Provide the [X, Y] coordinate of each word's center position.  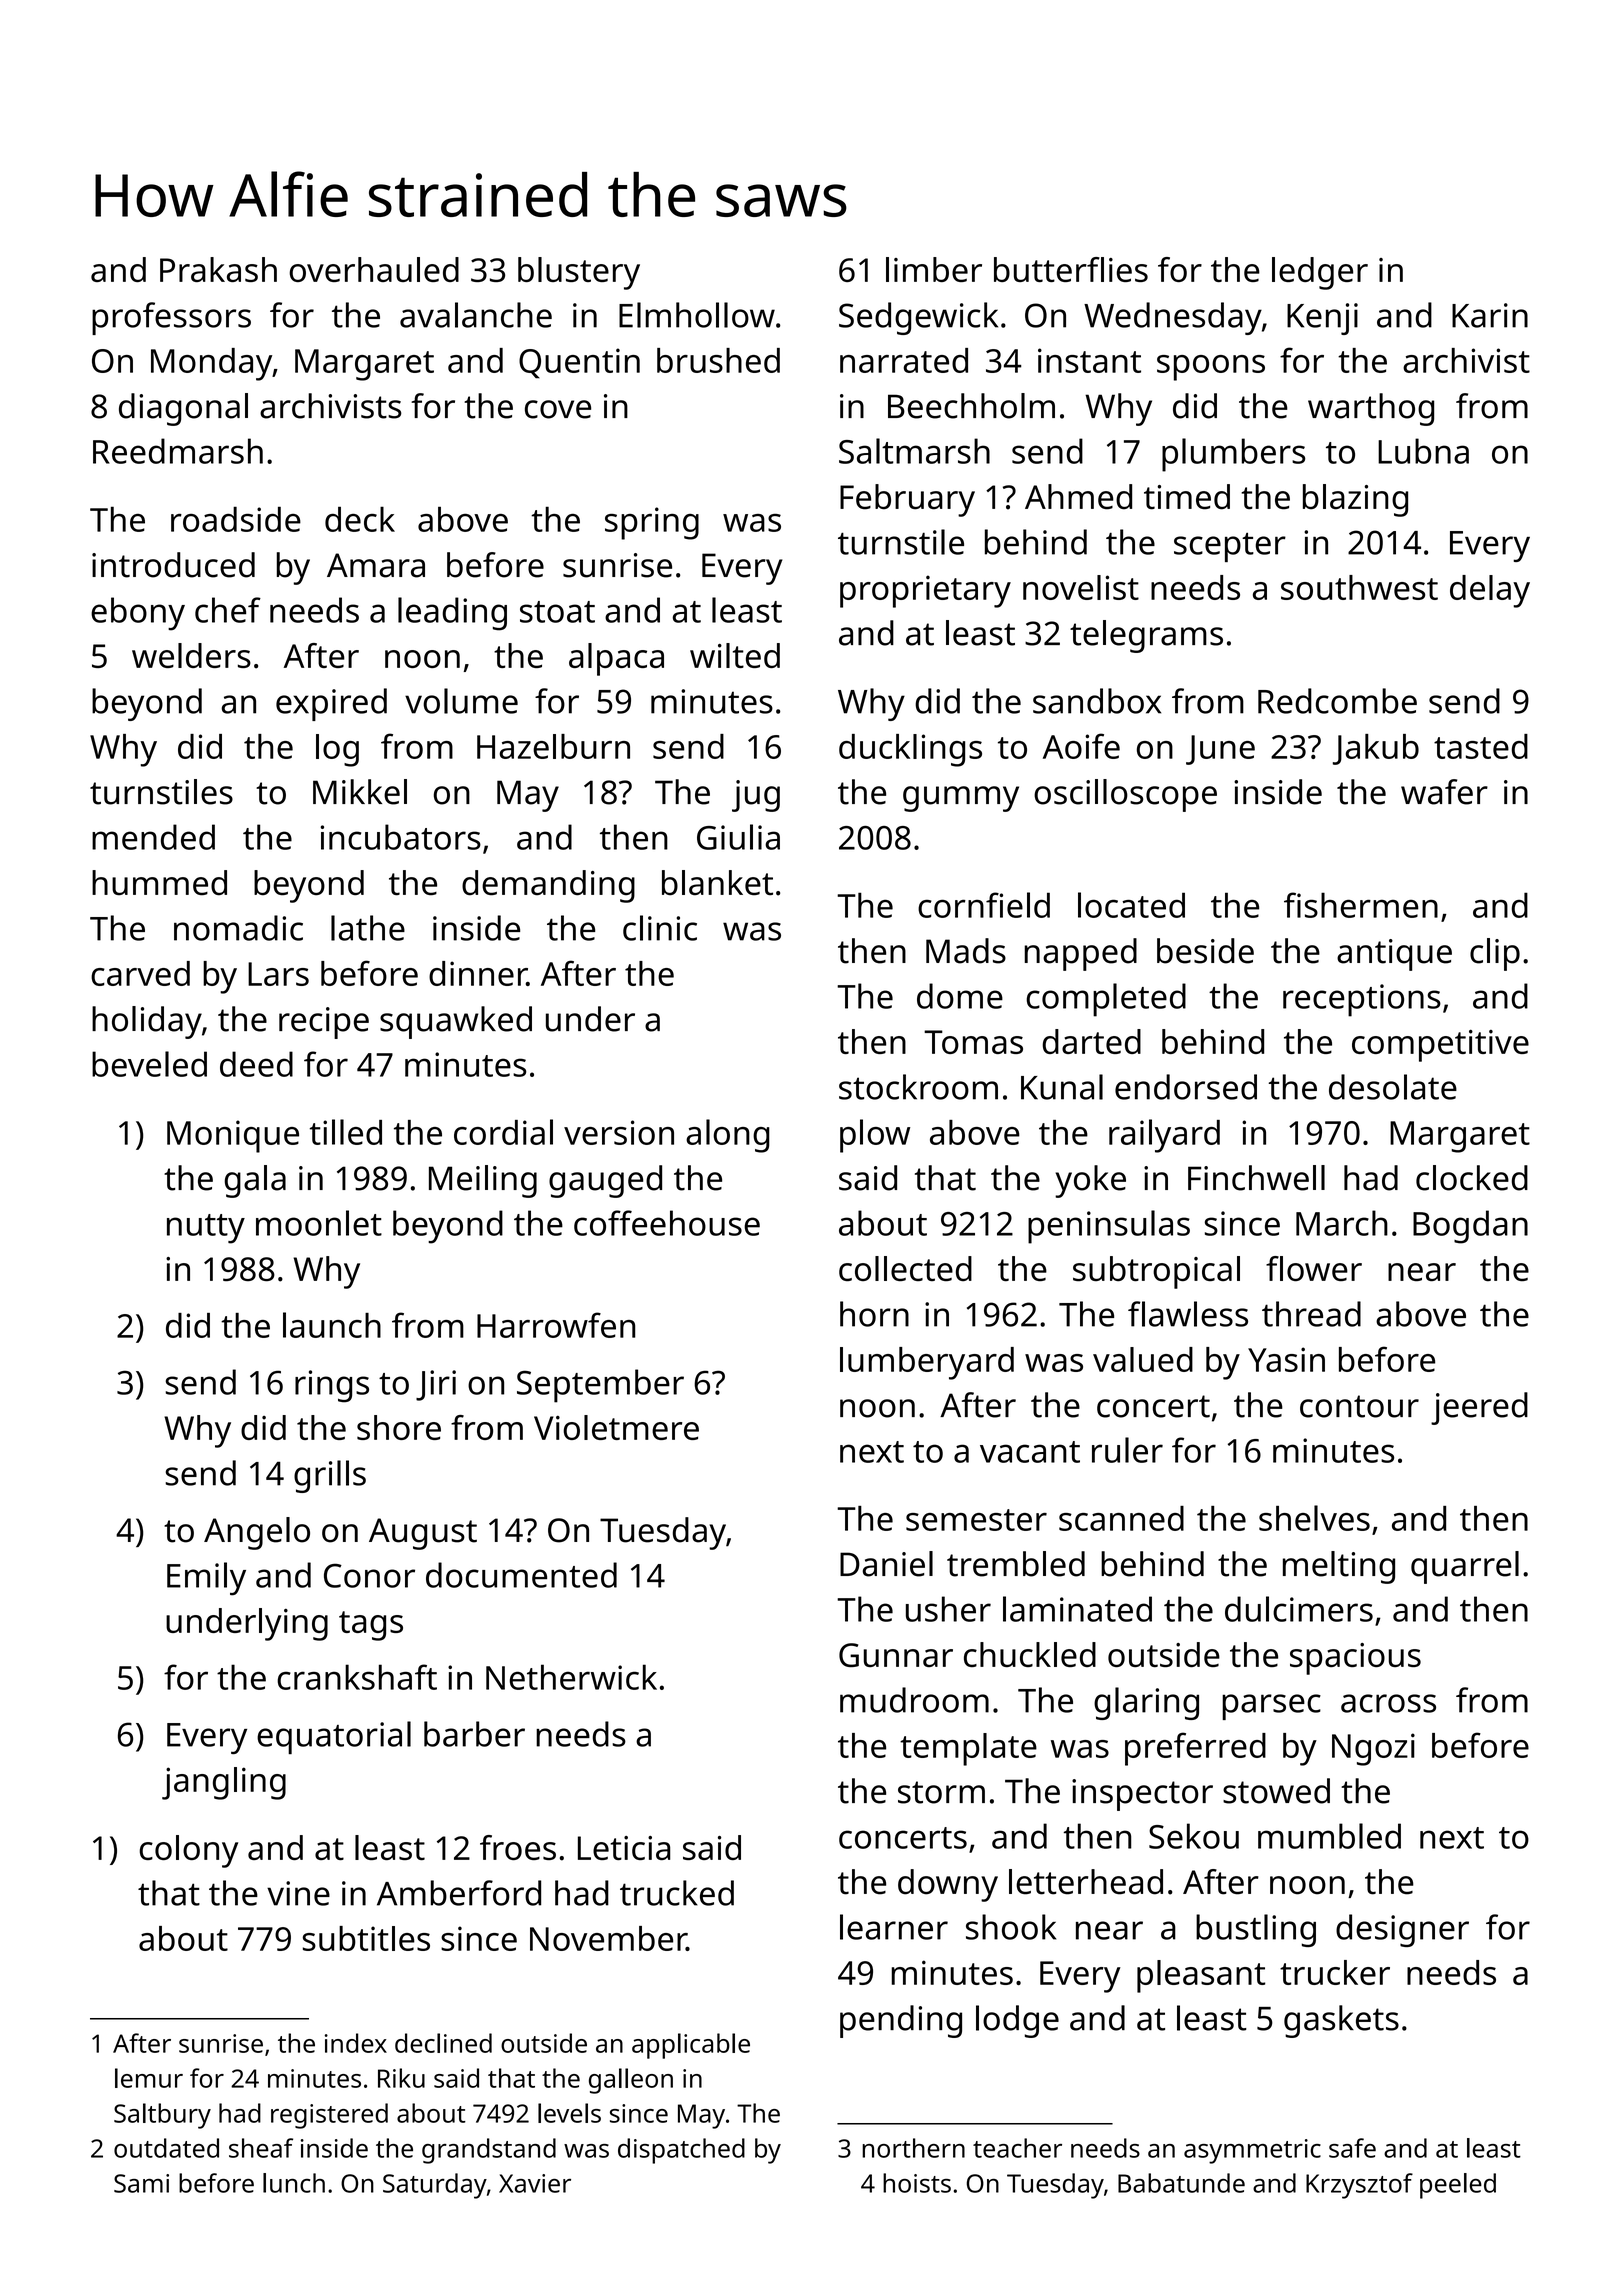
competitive [1440, 1046]
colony [189, 1851]
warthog [1371, 409]
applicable [691, 2046]
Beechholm [971, 406]
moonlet [319, 1223]
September [600, 1386]
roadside [236, 519]
